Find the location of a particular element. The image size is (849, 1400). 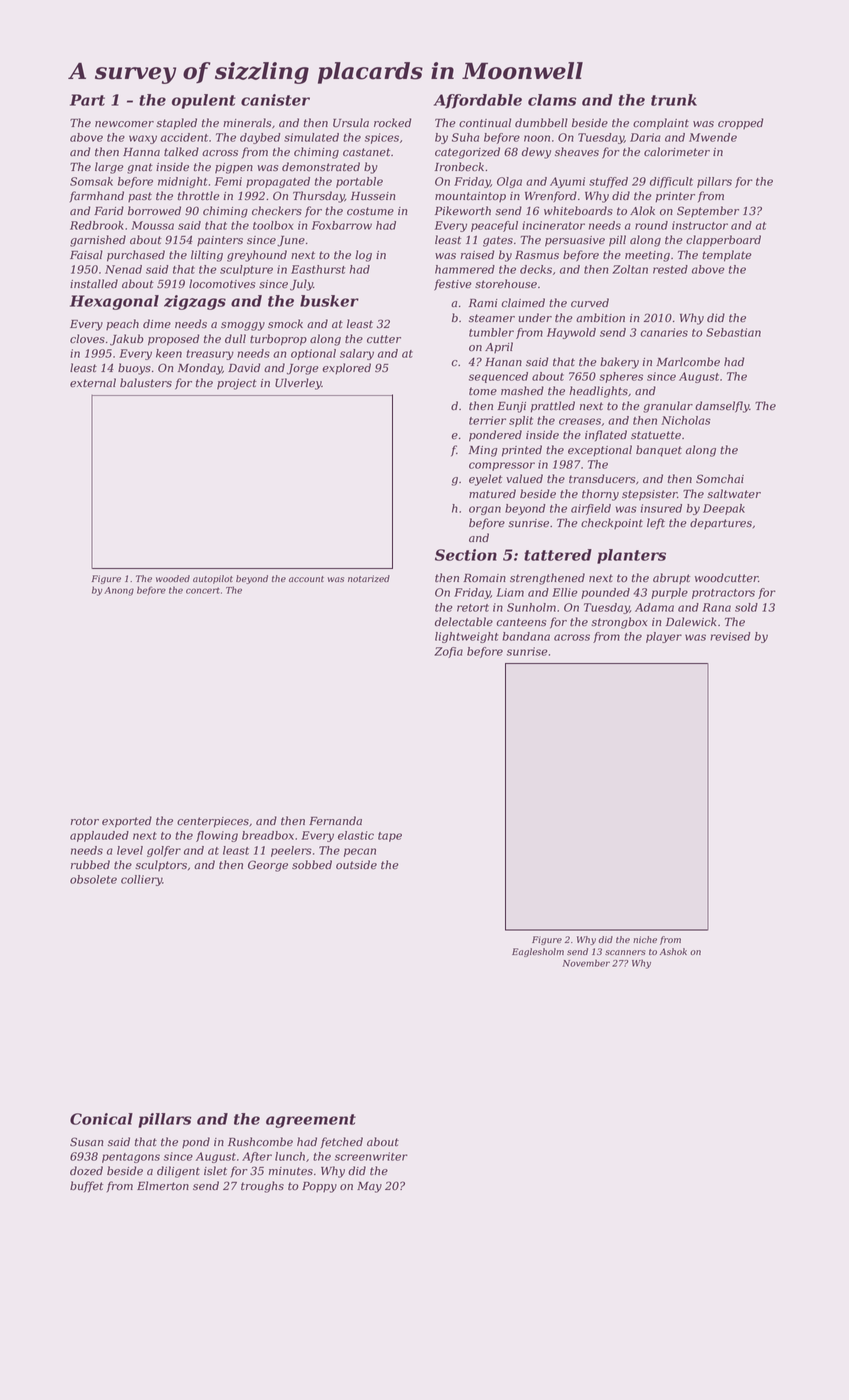

niche is located at coordinates (645, 939).
